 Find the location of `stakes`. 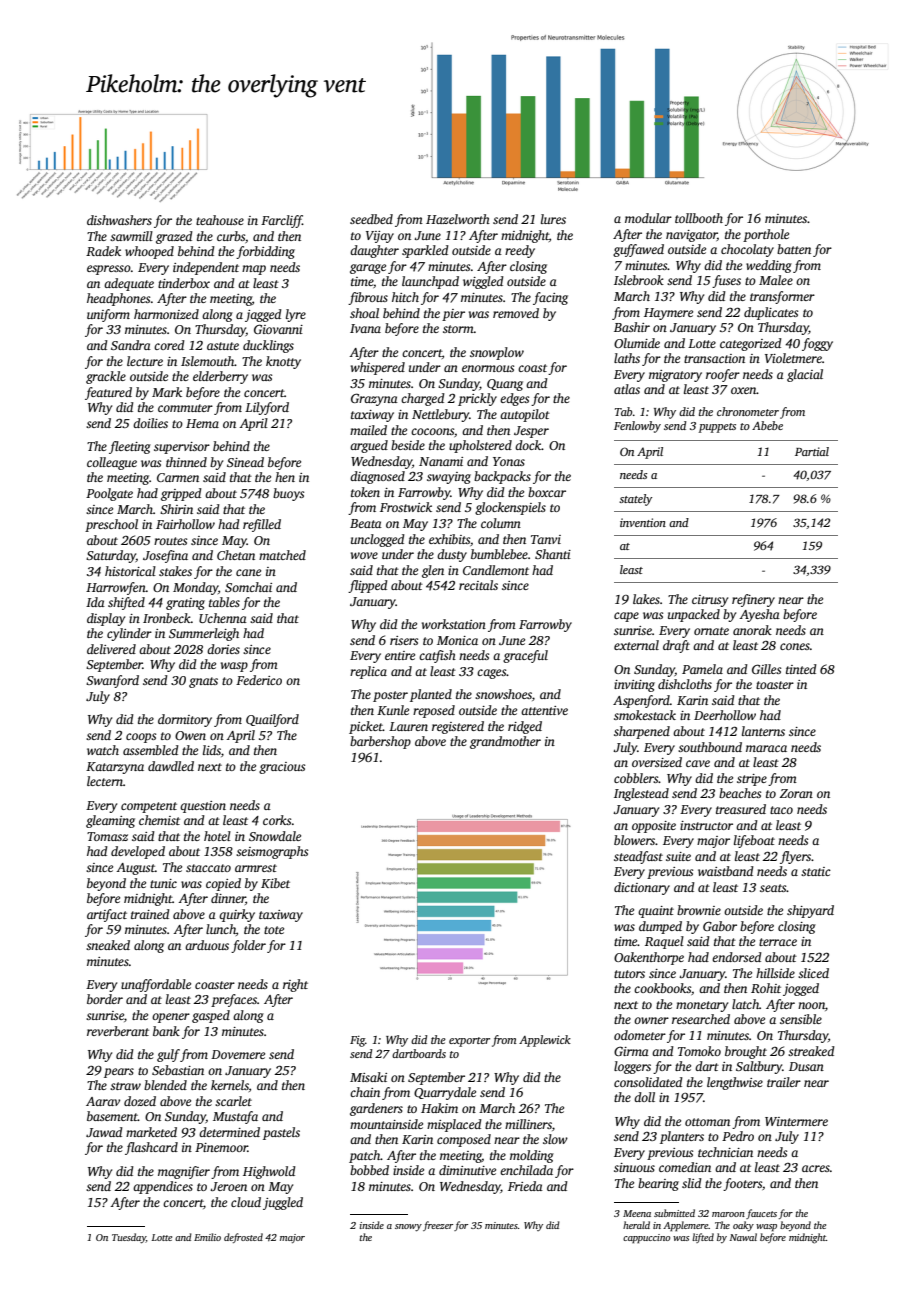

stakes is located at coordinates (175, 571).
